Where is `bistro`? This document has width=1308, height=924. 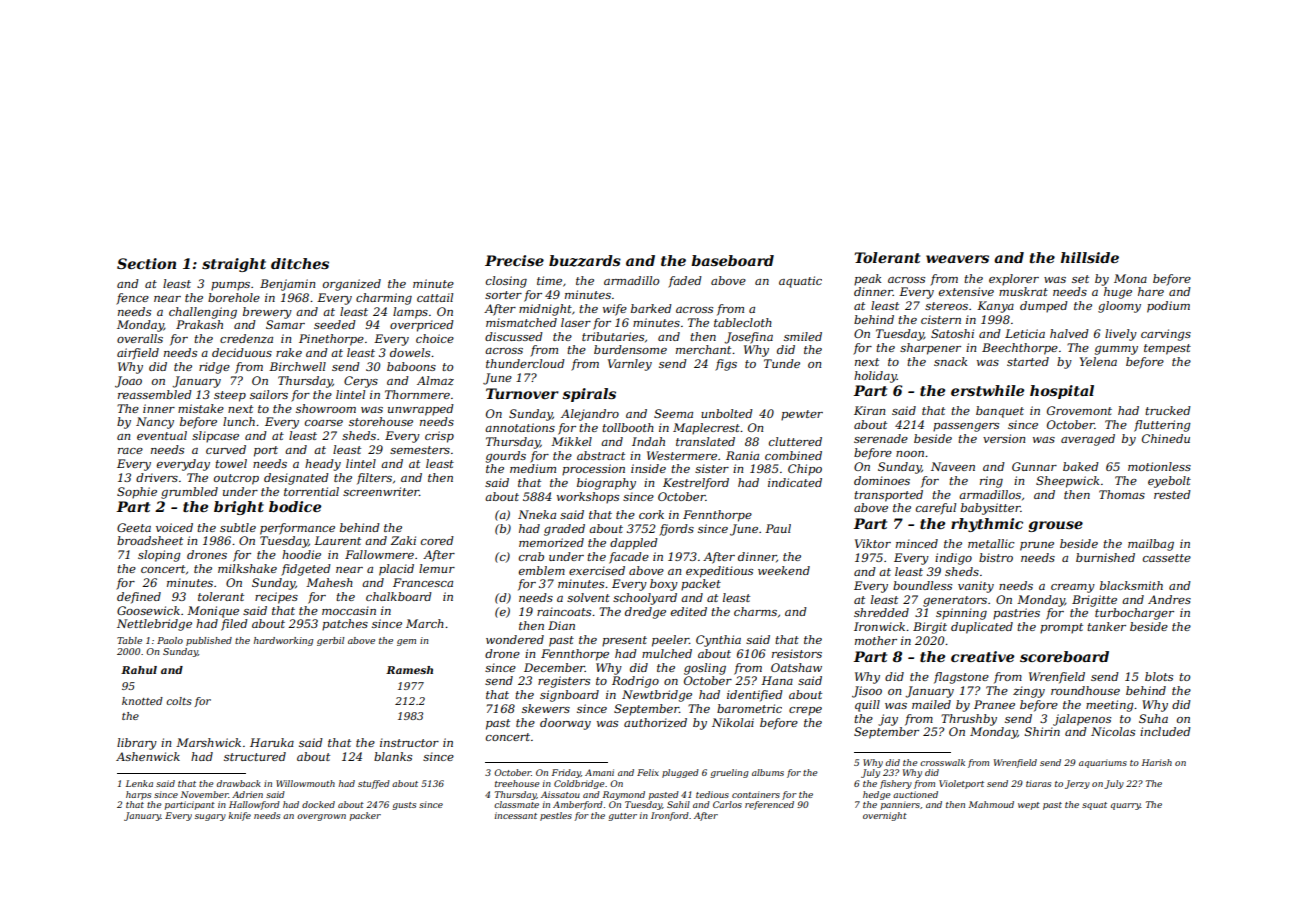
bistro is located at coordinates (996, 557).
